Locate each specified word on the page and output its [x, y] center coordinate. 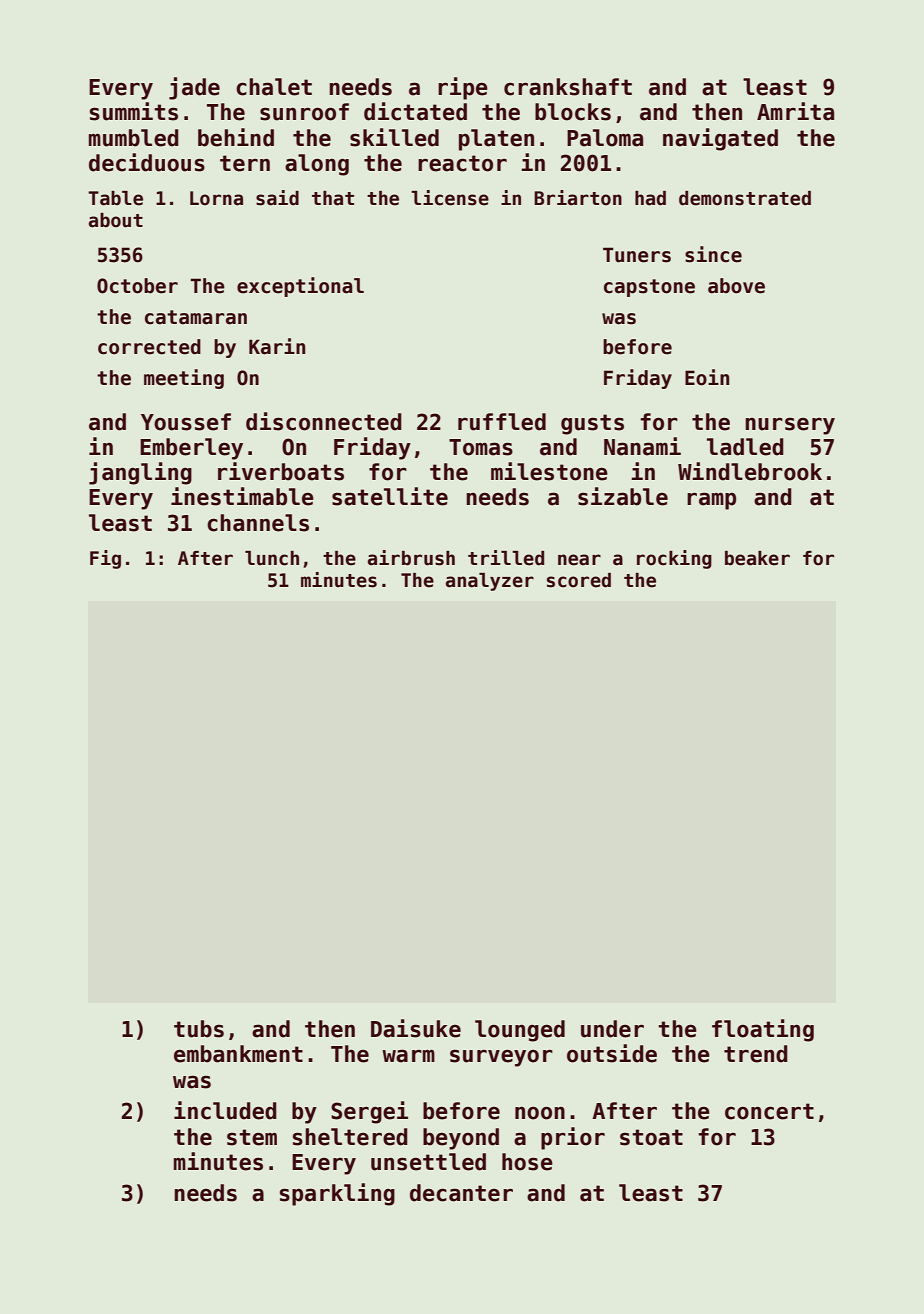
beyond [461, 1139]
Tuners [637, 255]
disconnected [324, 421]
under [612, 1029]
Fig [105, 559]
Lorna [216, 198]
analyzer [490, 582]
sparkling [337, 1194]
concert [769, 1111]
